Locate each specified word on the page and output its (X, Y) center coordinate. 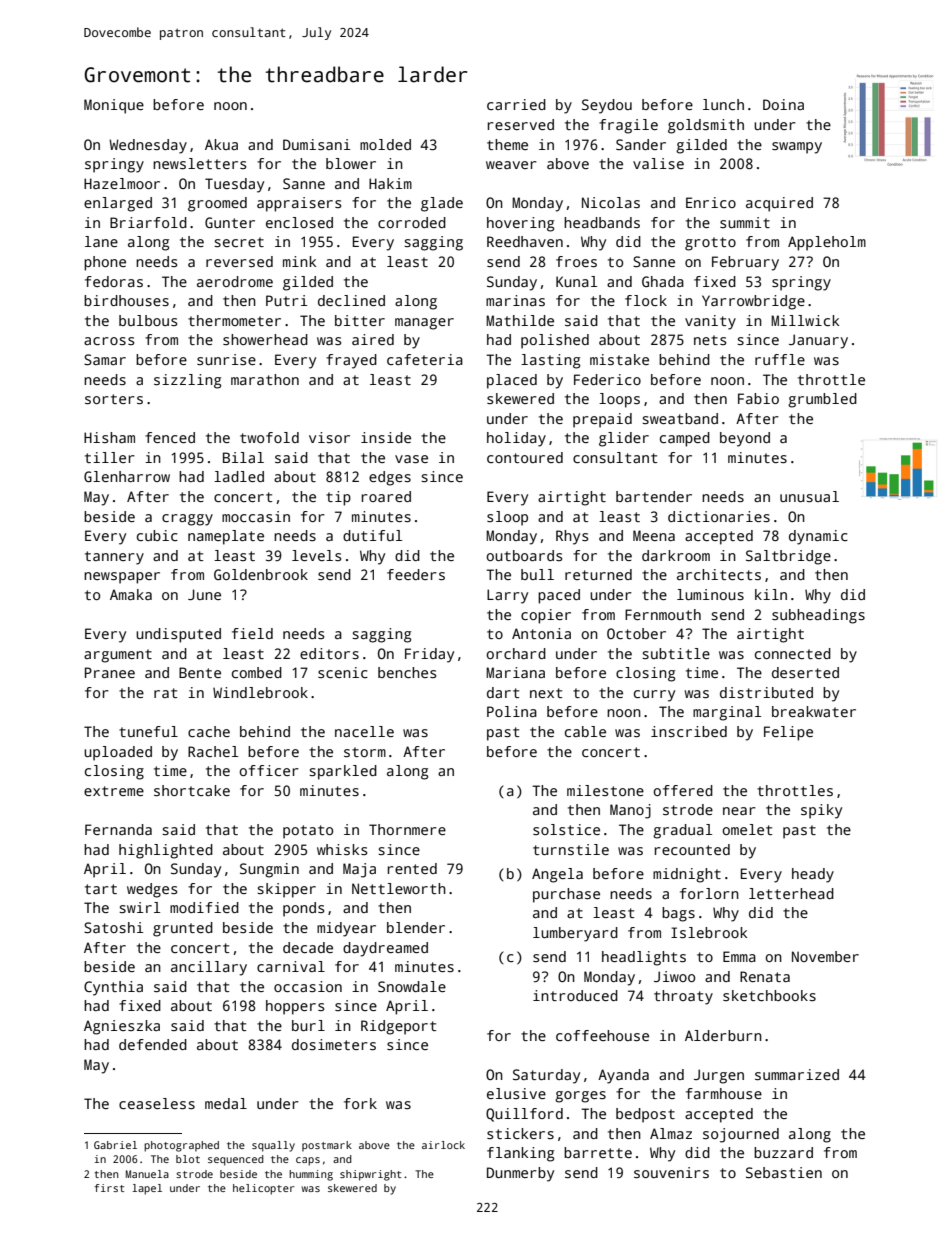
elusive (516, 1093)
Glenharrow (127, 476)
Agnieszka (122, 1027)
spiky (821, 811)
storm (365, 752)
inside (386, 437)
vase (411, 459)
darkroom (676, 555)
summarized (797, 1074)
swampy (797, 148)
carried (516, 104)
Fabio (758, 398)
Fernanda (118, 829)
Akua (221, 144)
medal (226, 1103)
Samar (105, 359)
